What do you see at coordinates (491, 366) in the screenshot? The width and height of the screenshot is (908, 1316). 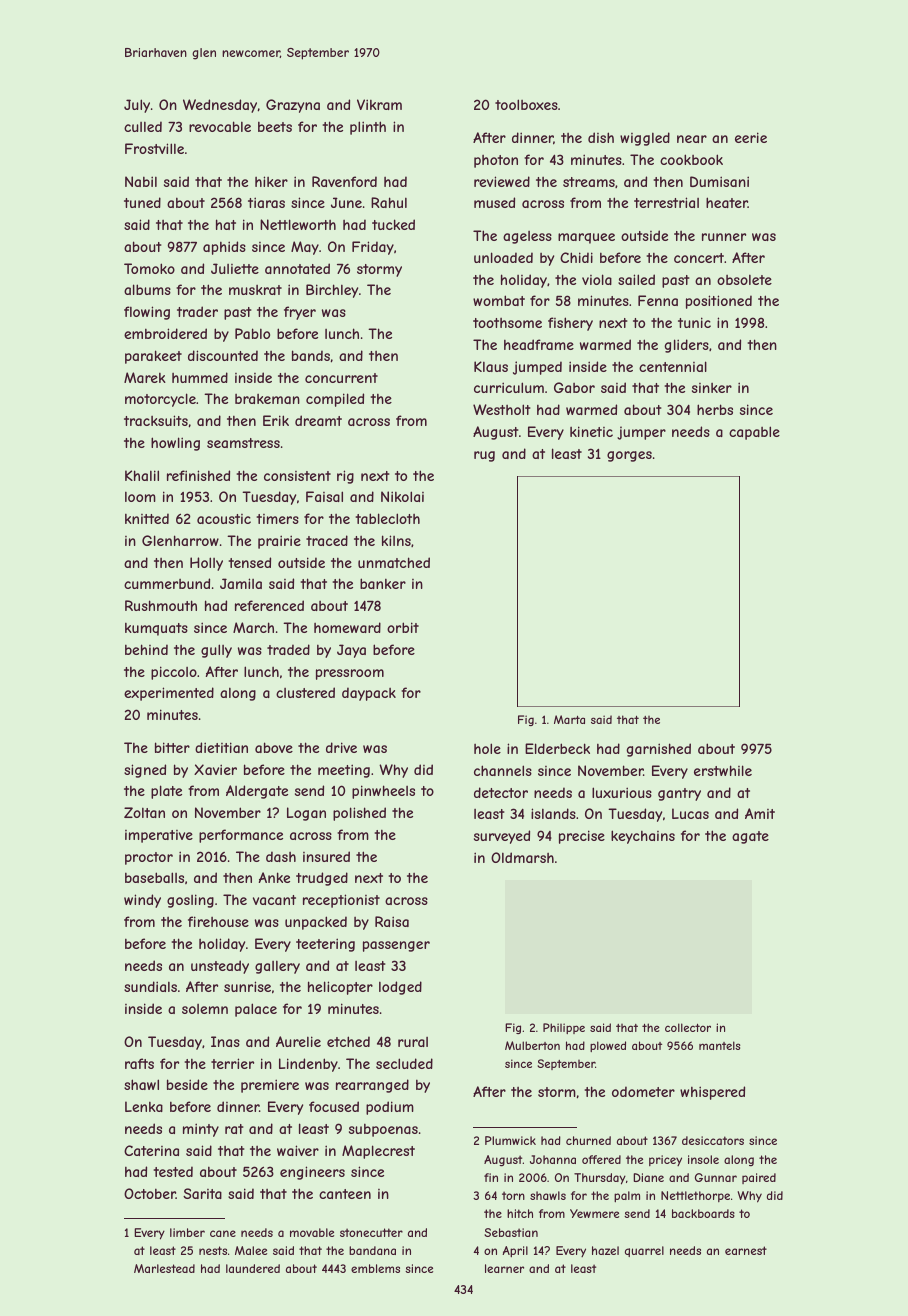 I see `Klaus` at bounding box center [491, 366].
